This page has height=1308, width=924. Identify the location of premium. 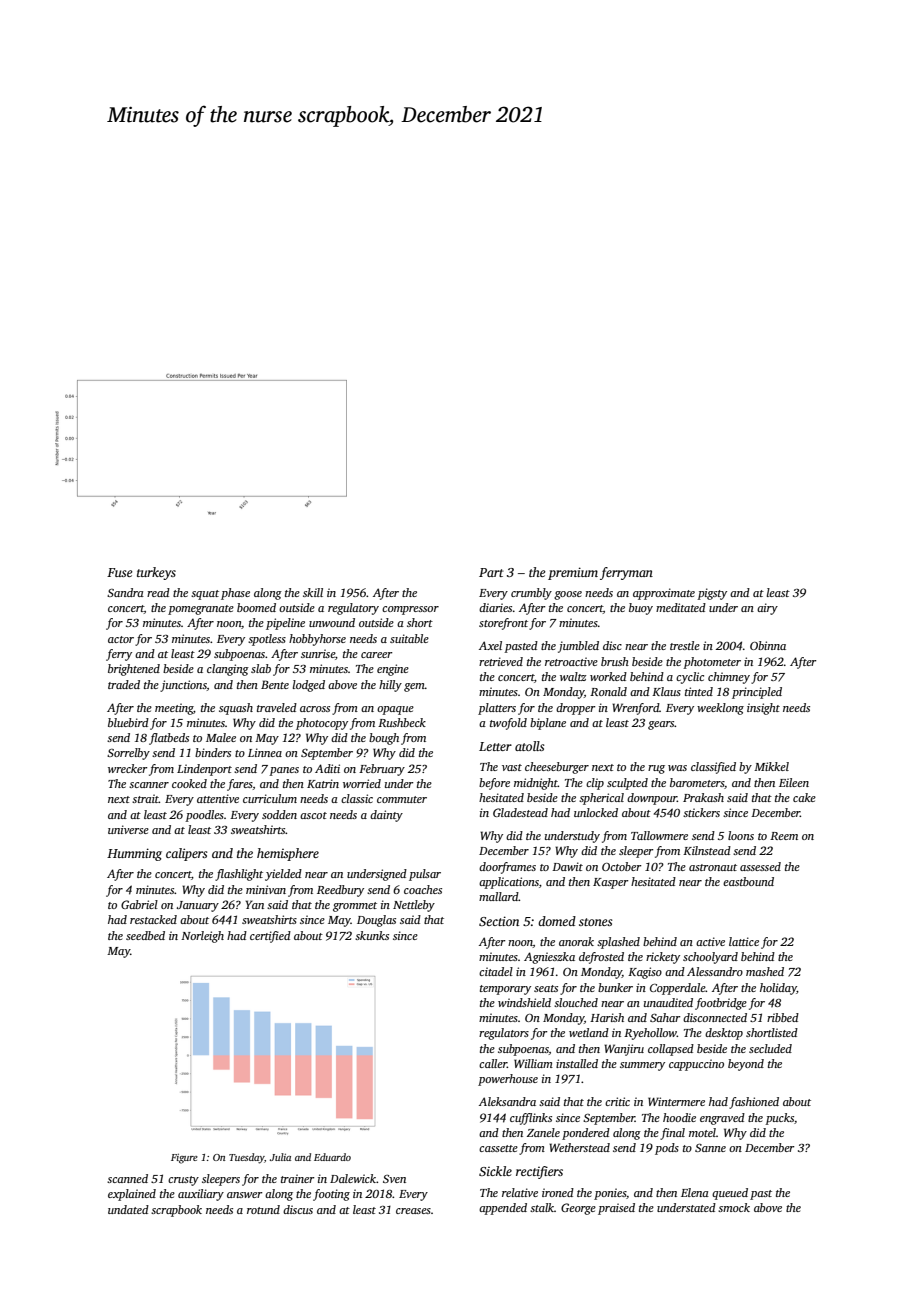
(573, 573).
